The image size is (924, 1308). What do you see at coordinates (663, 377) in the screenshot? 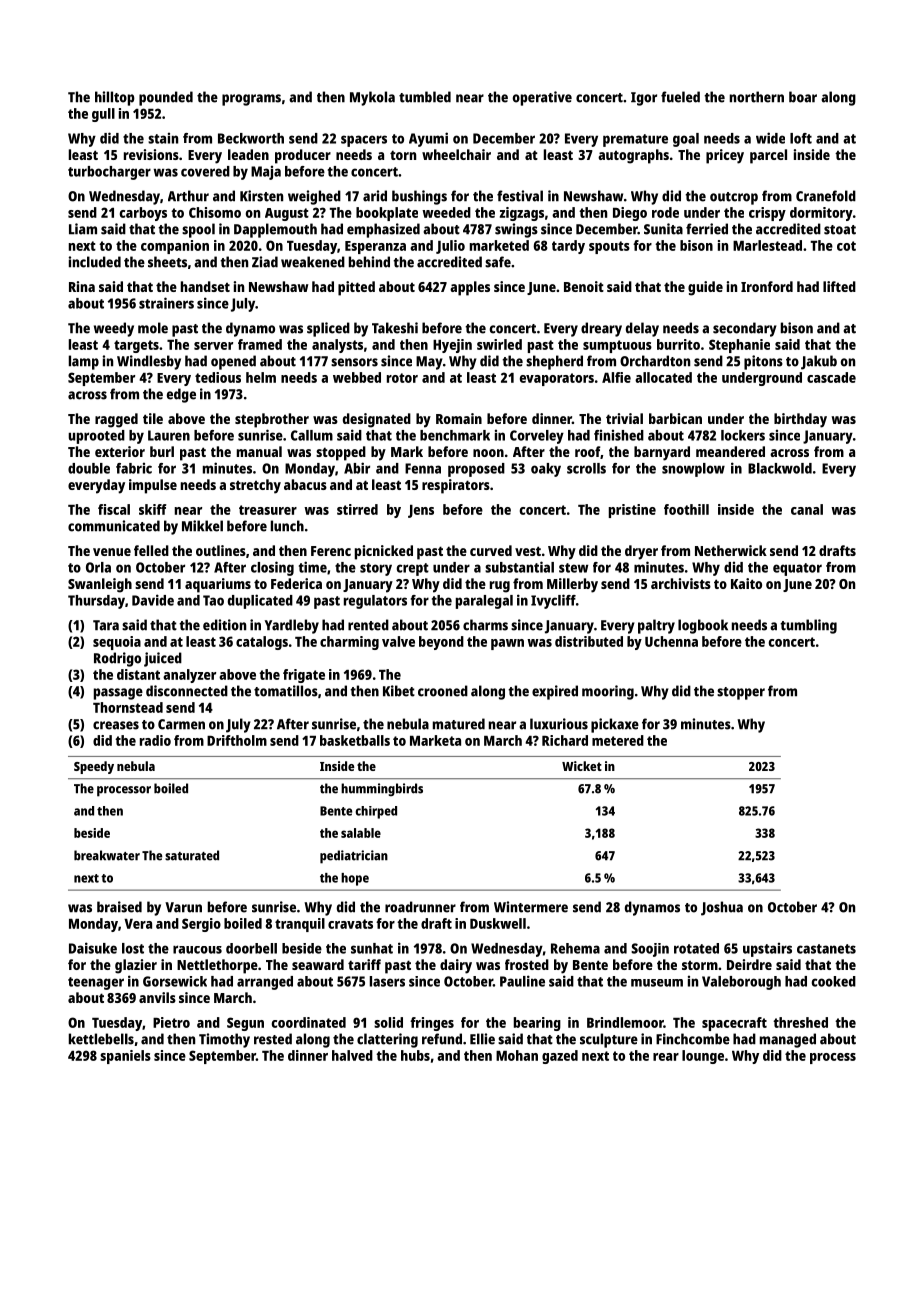
I see `allocated` at bounding box center [663, 377].
